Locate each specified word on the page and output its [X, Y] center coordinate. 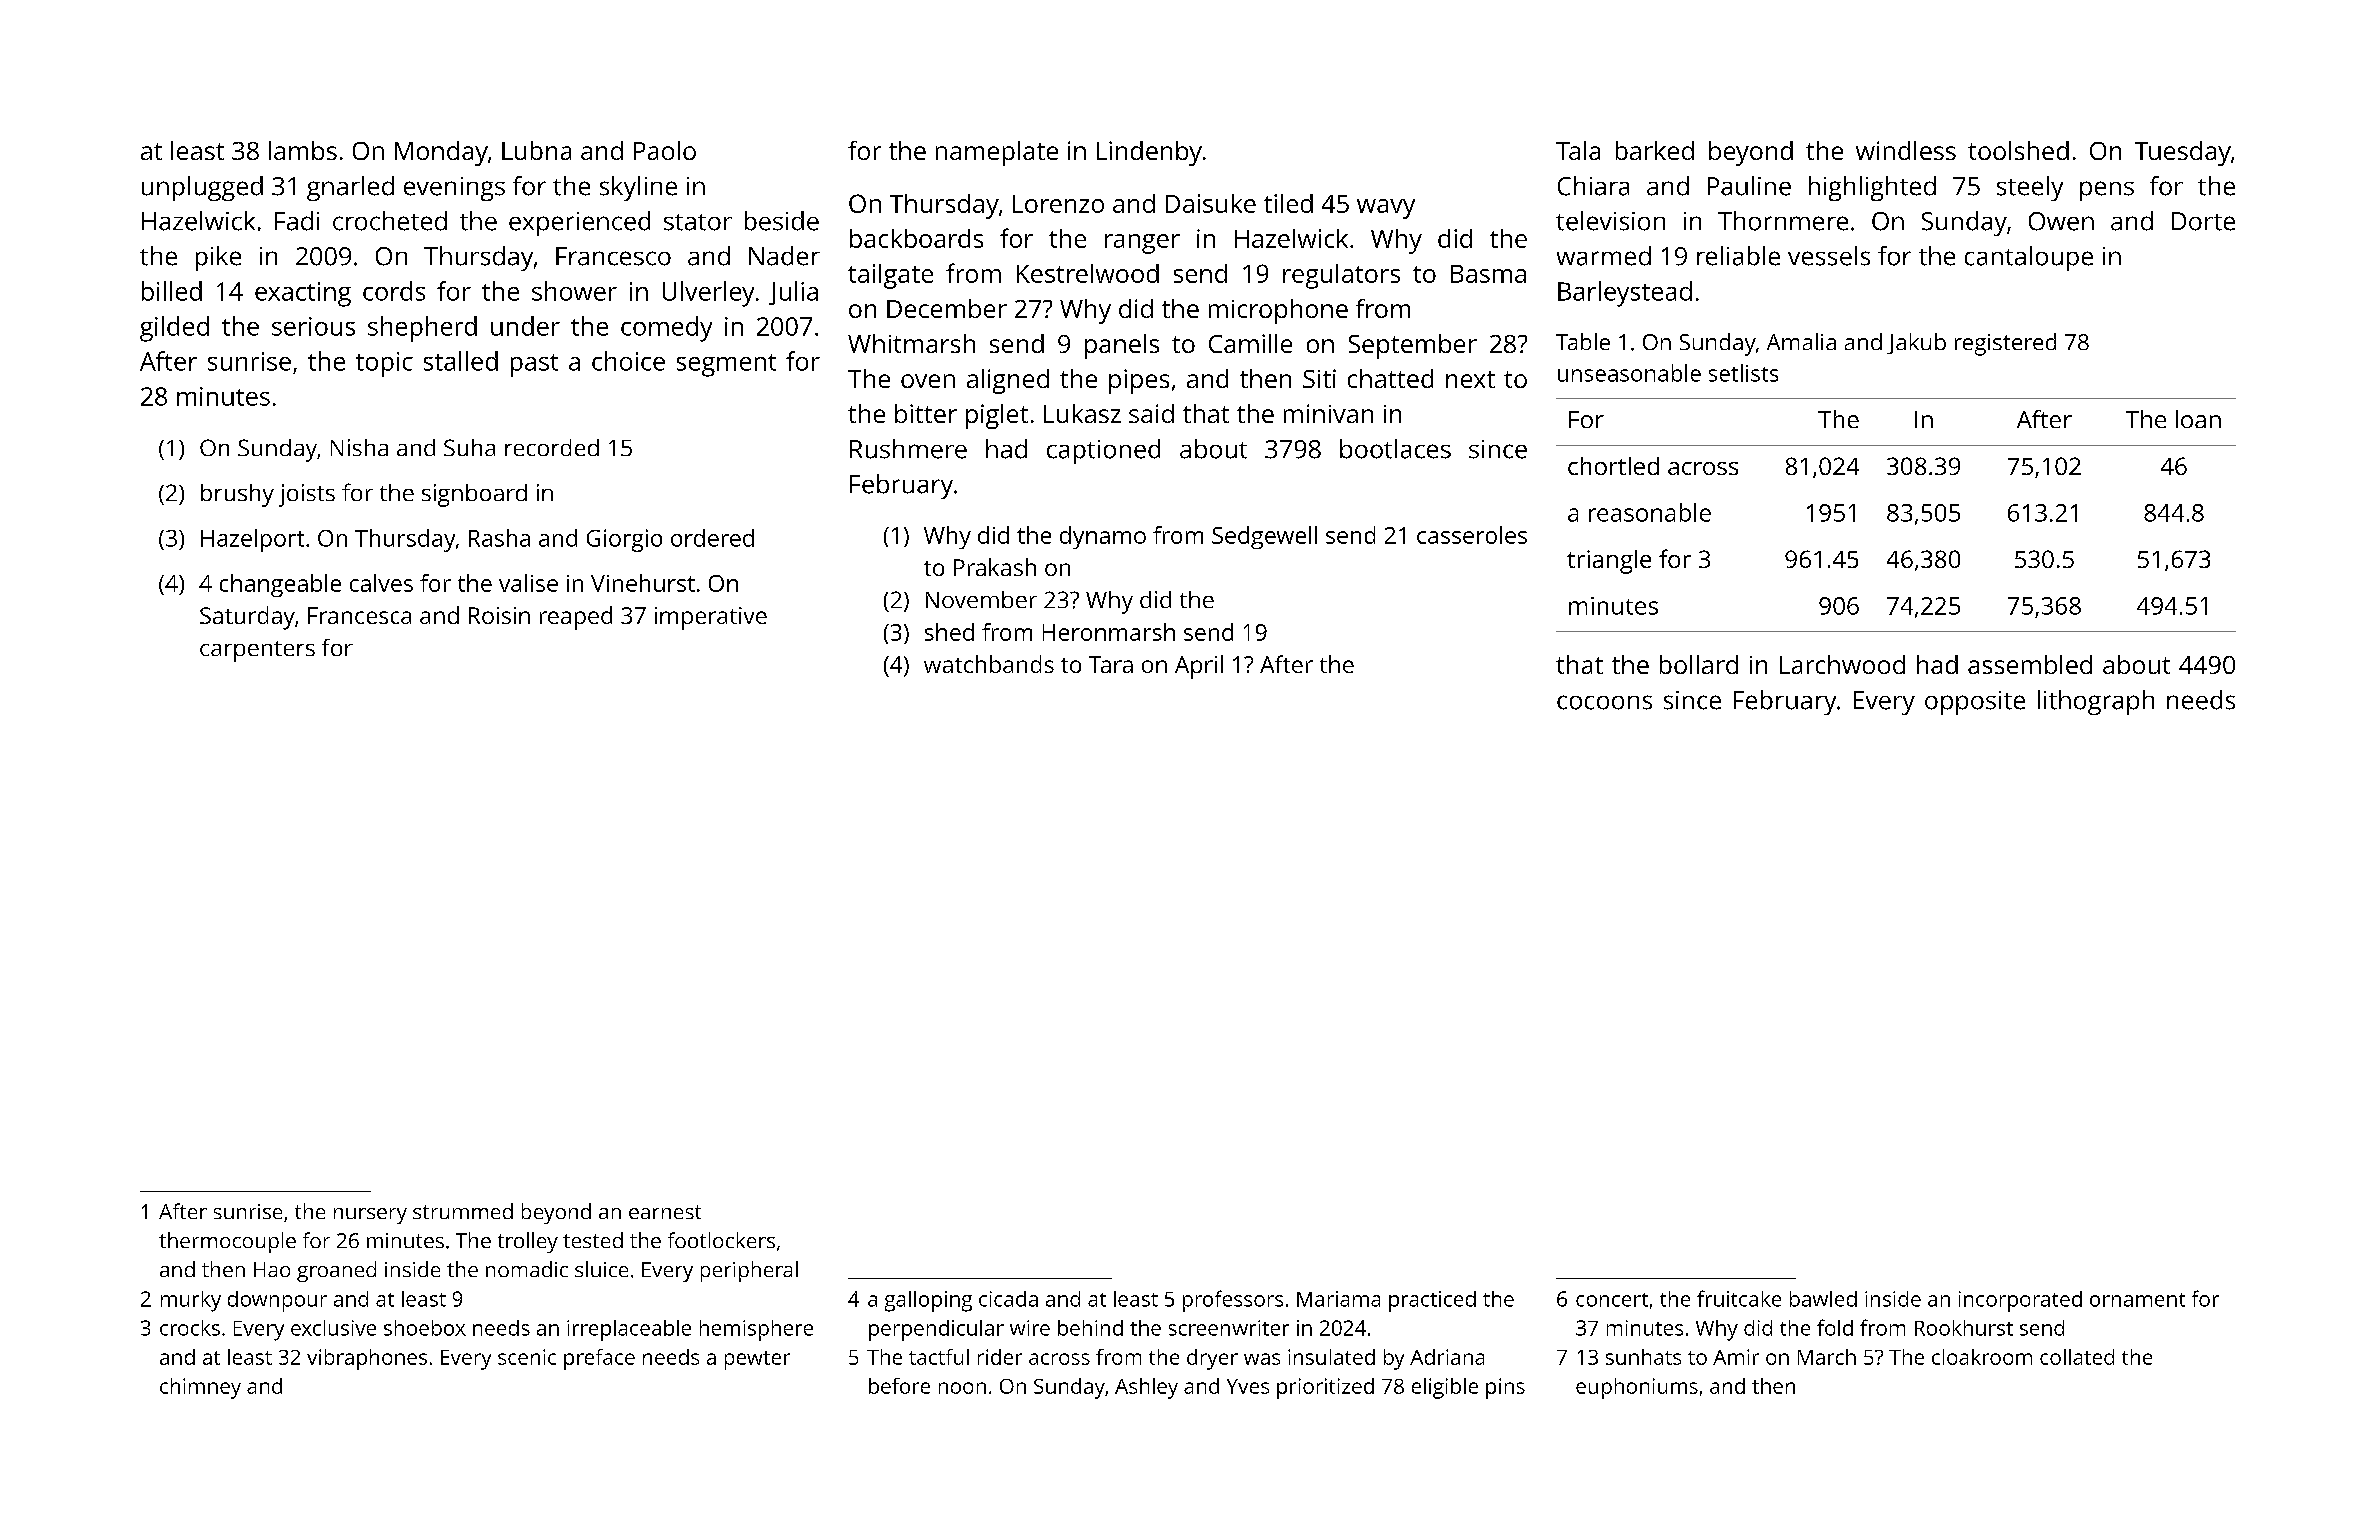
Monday [441, 153]
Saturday [247, 618]
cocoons [1604, 702]
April [1199, 667]
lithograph [2096, 702]
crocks [190, 1328]
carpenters [257, 651]
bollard [1699, 664]
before [899, 1386]
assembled [2030, 664]
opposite [1975, 703]
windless [1906, 150]
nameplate [997, 153]
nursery [370, 1216]
